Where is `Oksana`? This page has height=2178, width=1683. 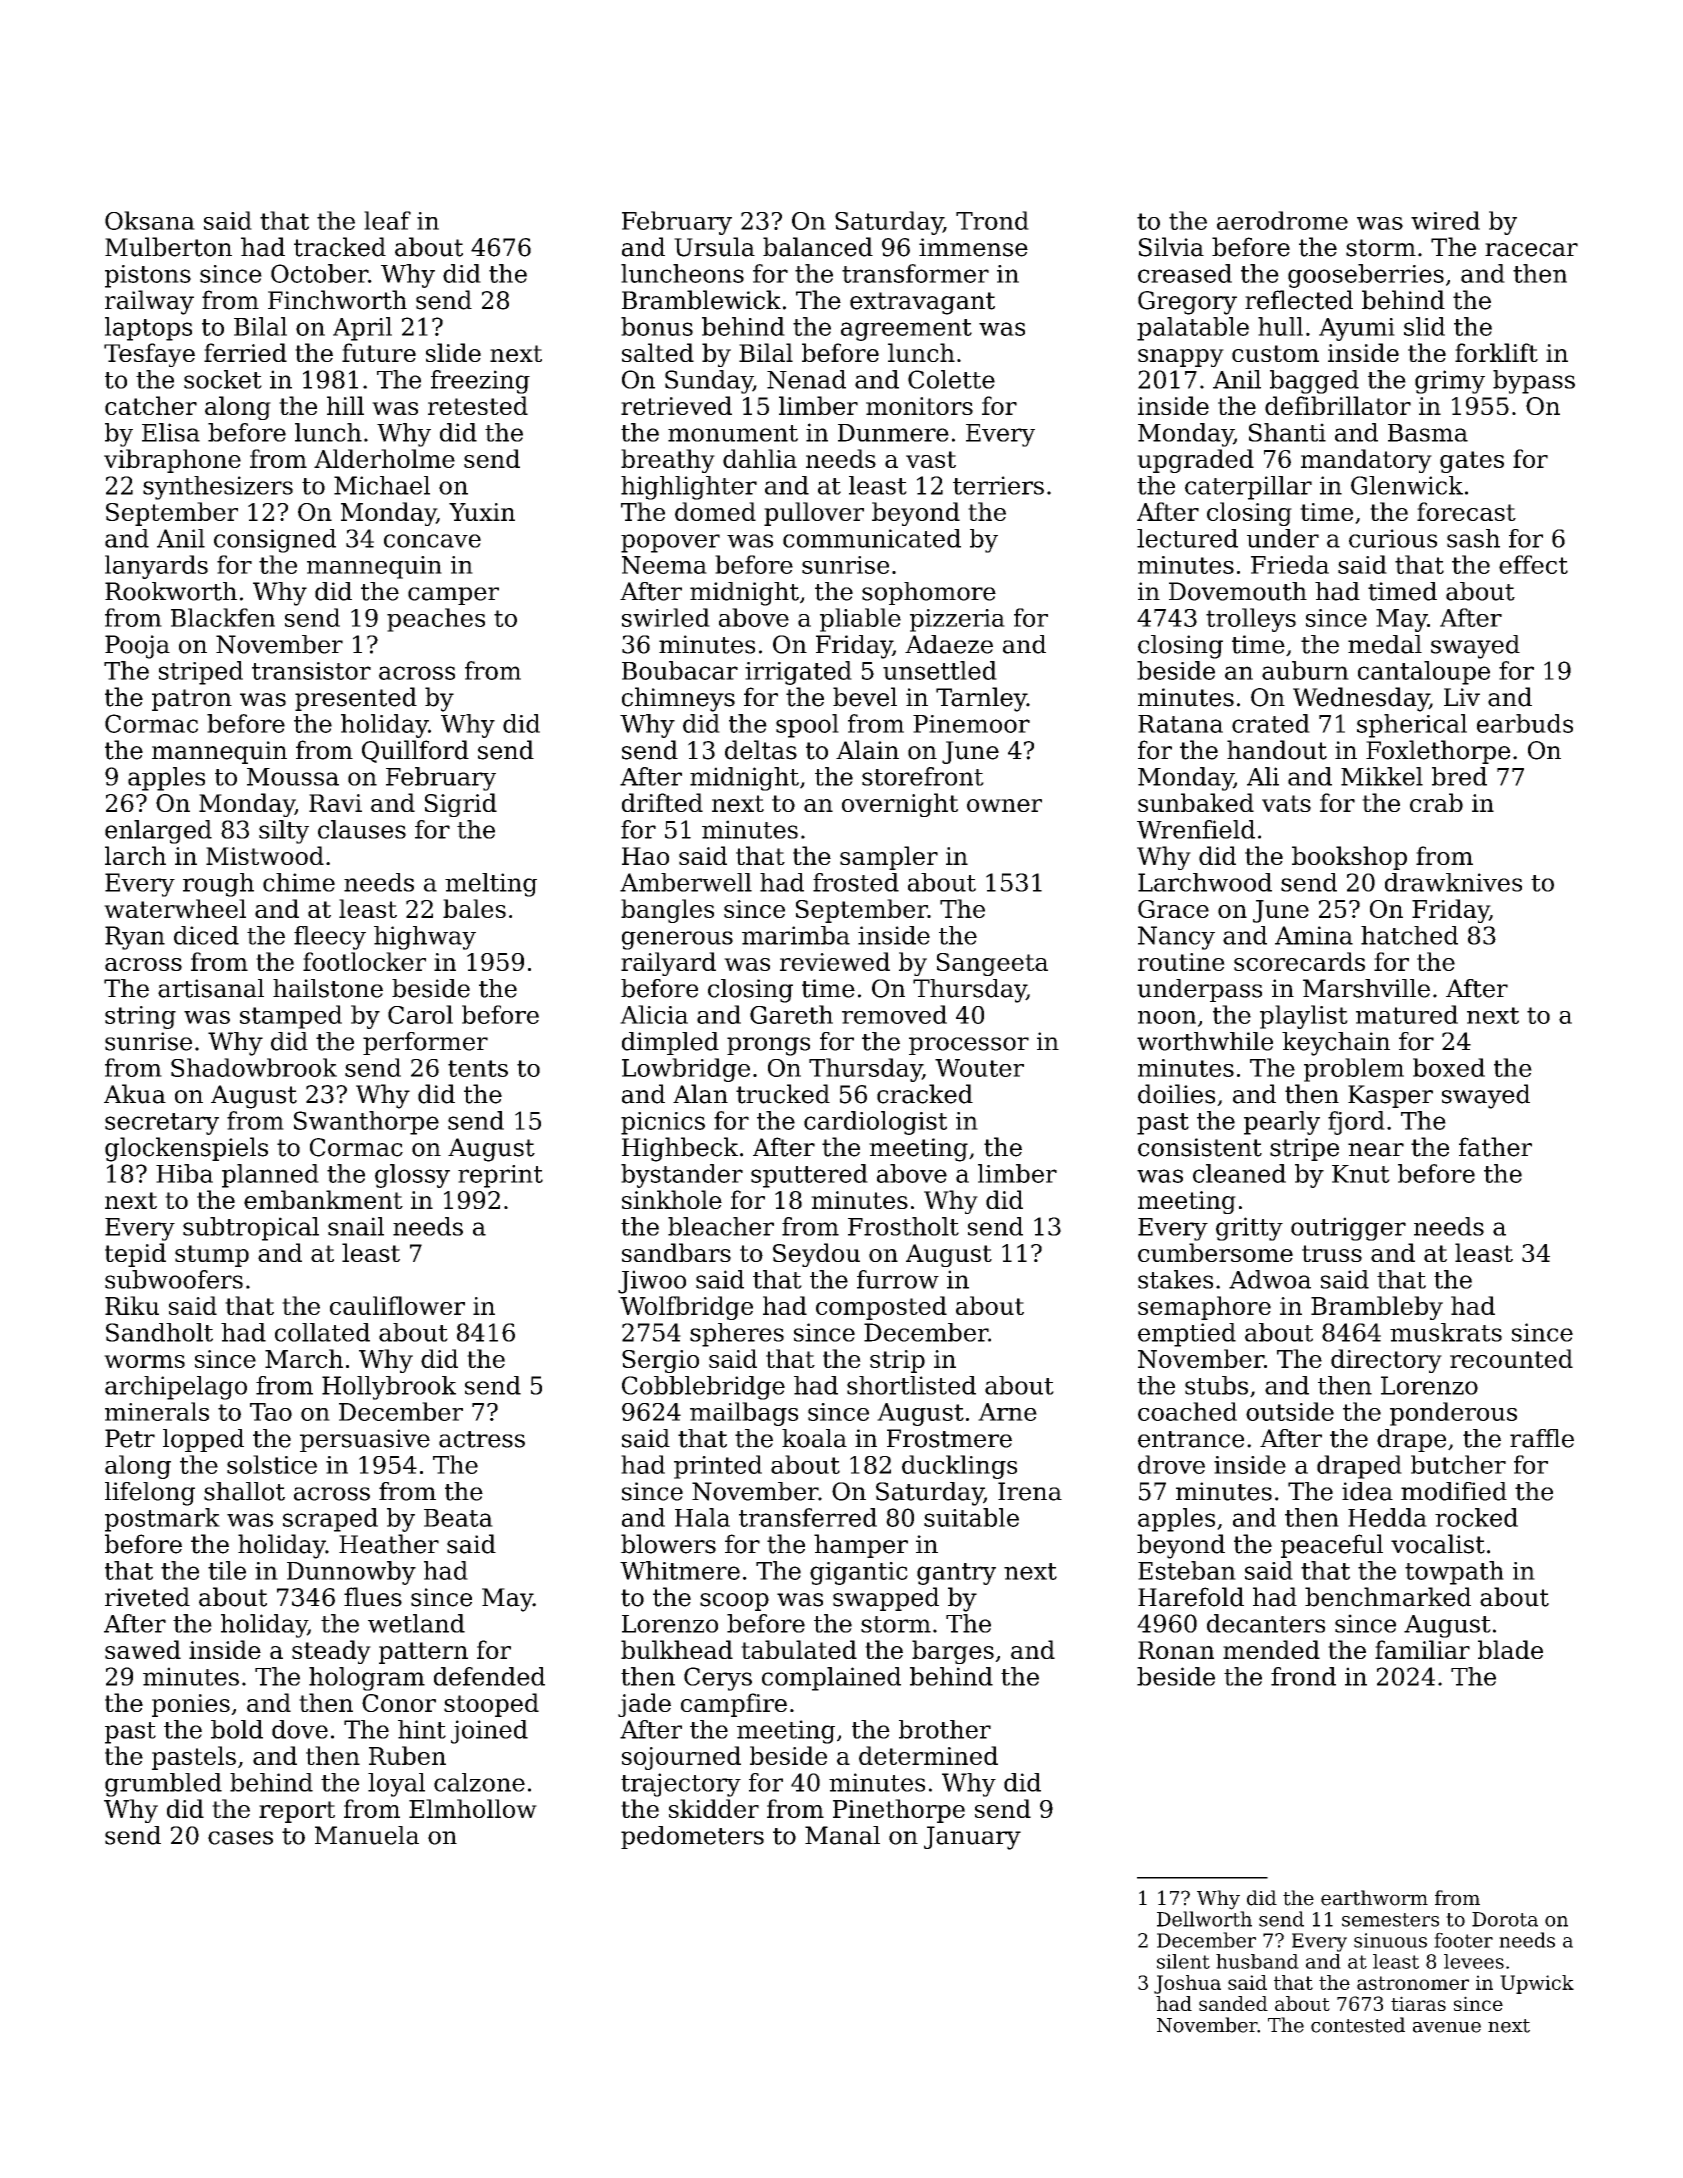 Oksana is located at coordinates (150, 220).
